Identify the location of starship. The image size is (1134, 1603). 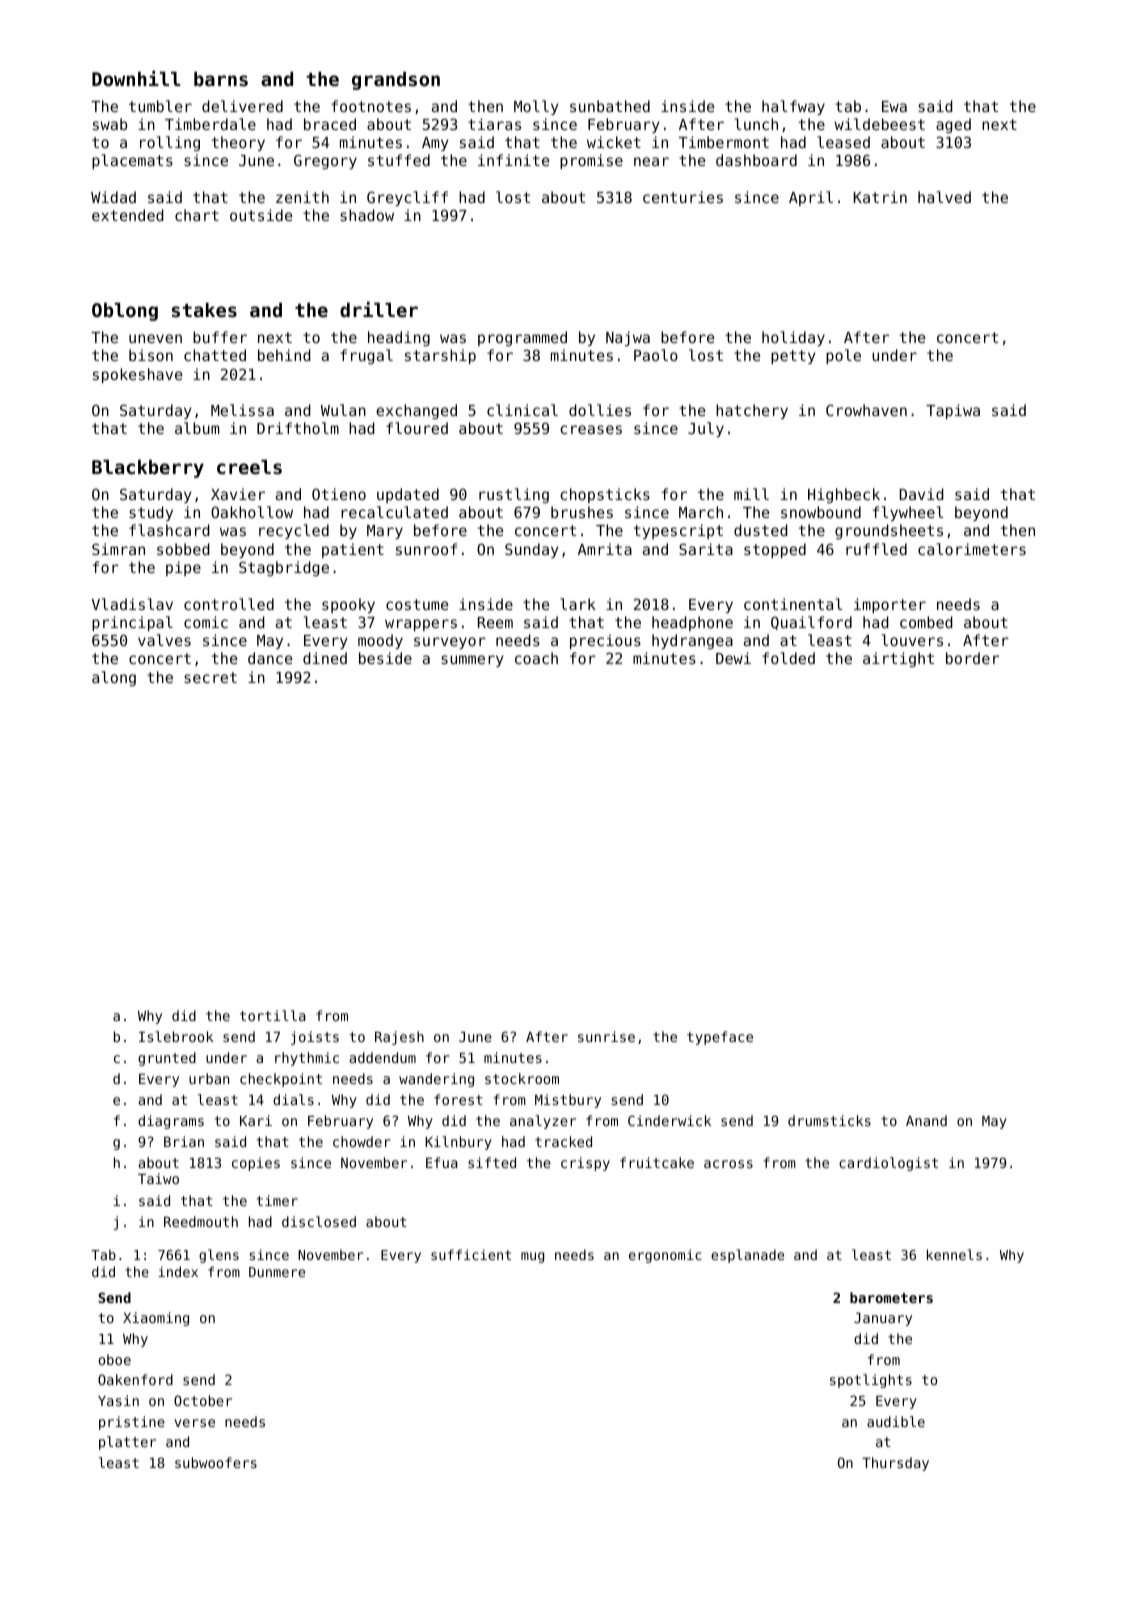
(440, 356).
